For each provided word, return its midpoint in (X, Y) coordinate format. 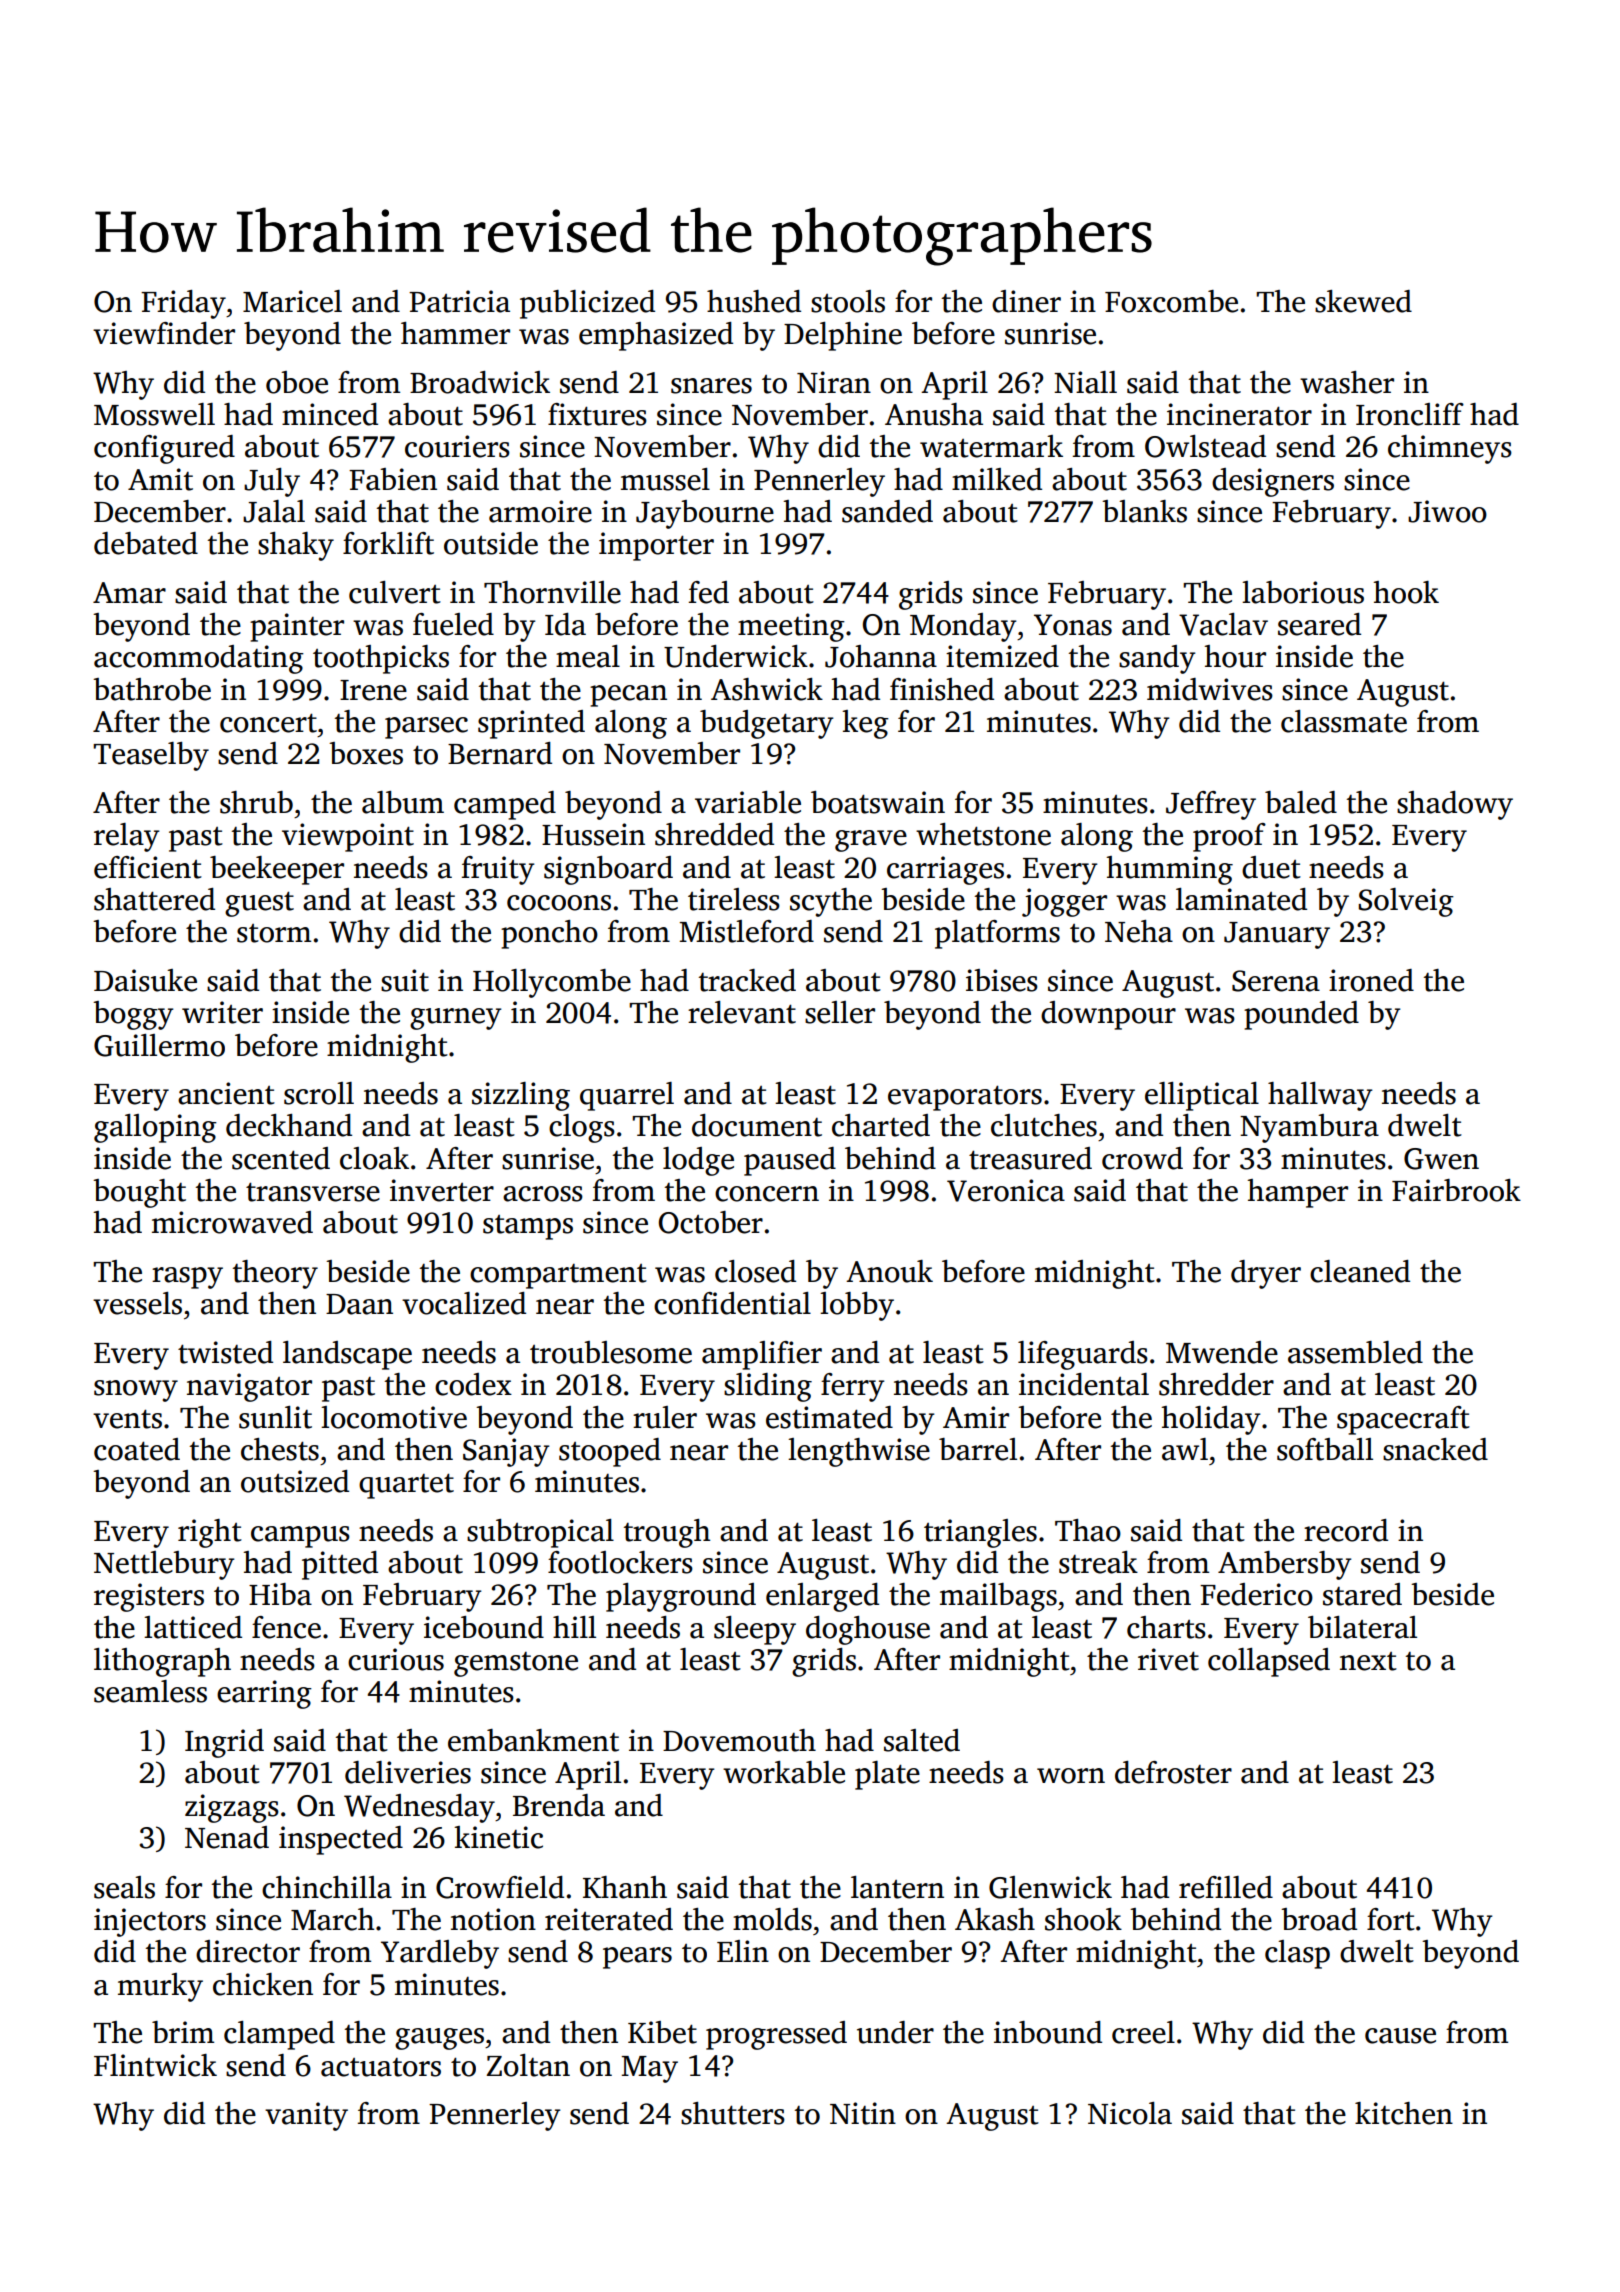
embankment (533, 1740)
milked (997, 479)
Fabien (393, 479)
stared (1362, 1594)
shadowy (1455, 805)
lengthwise (859, 1452)
